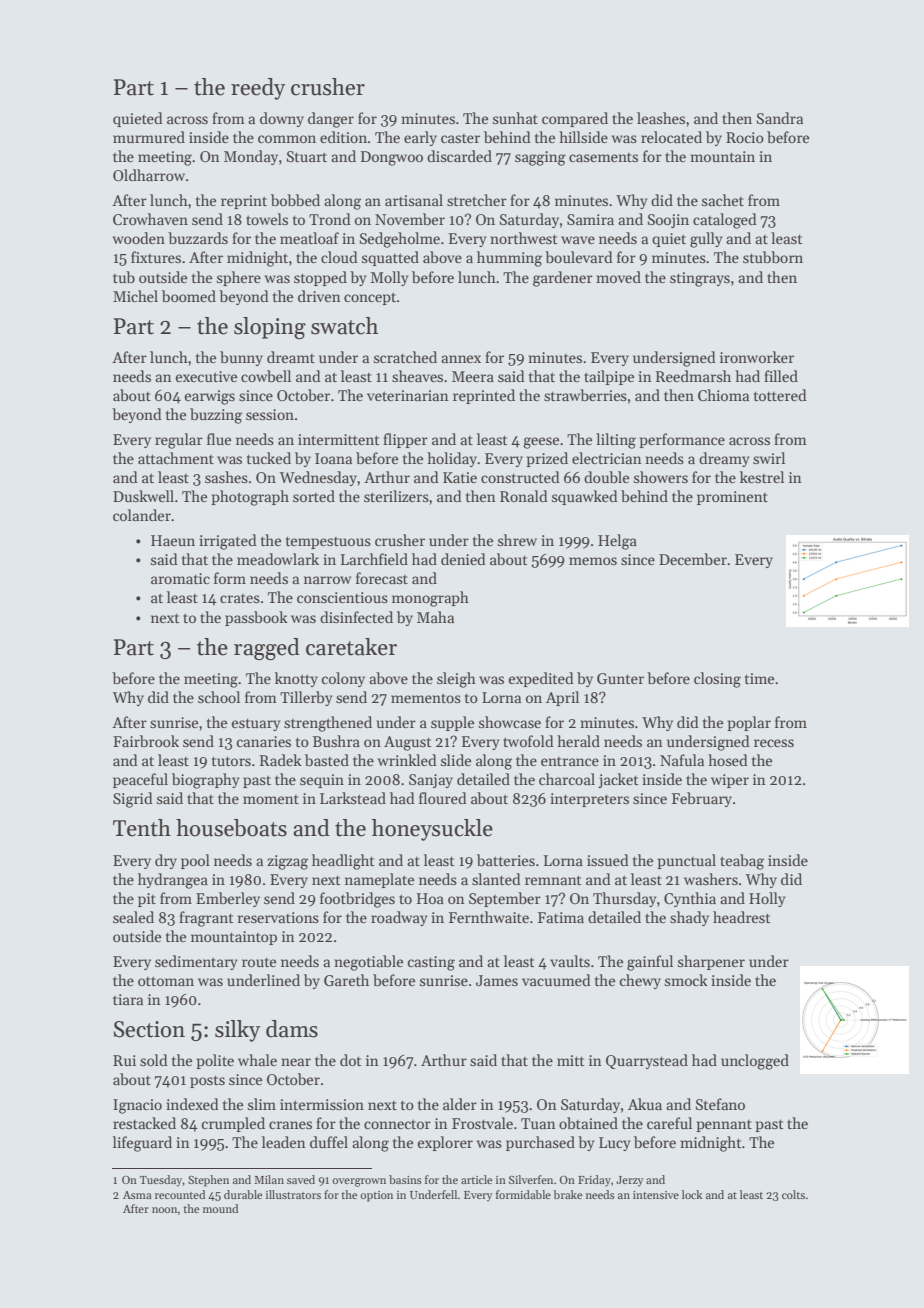  What do you see at coordinates (233, 1124) in the screenshot?
I see `crumpled` at bounding box center [233, 1124].
